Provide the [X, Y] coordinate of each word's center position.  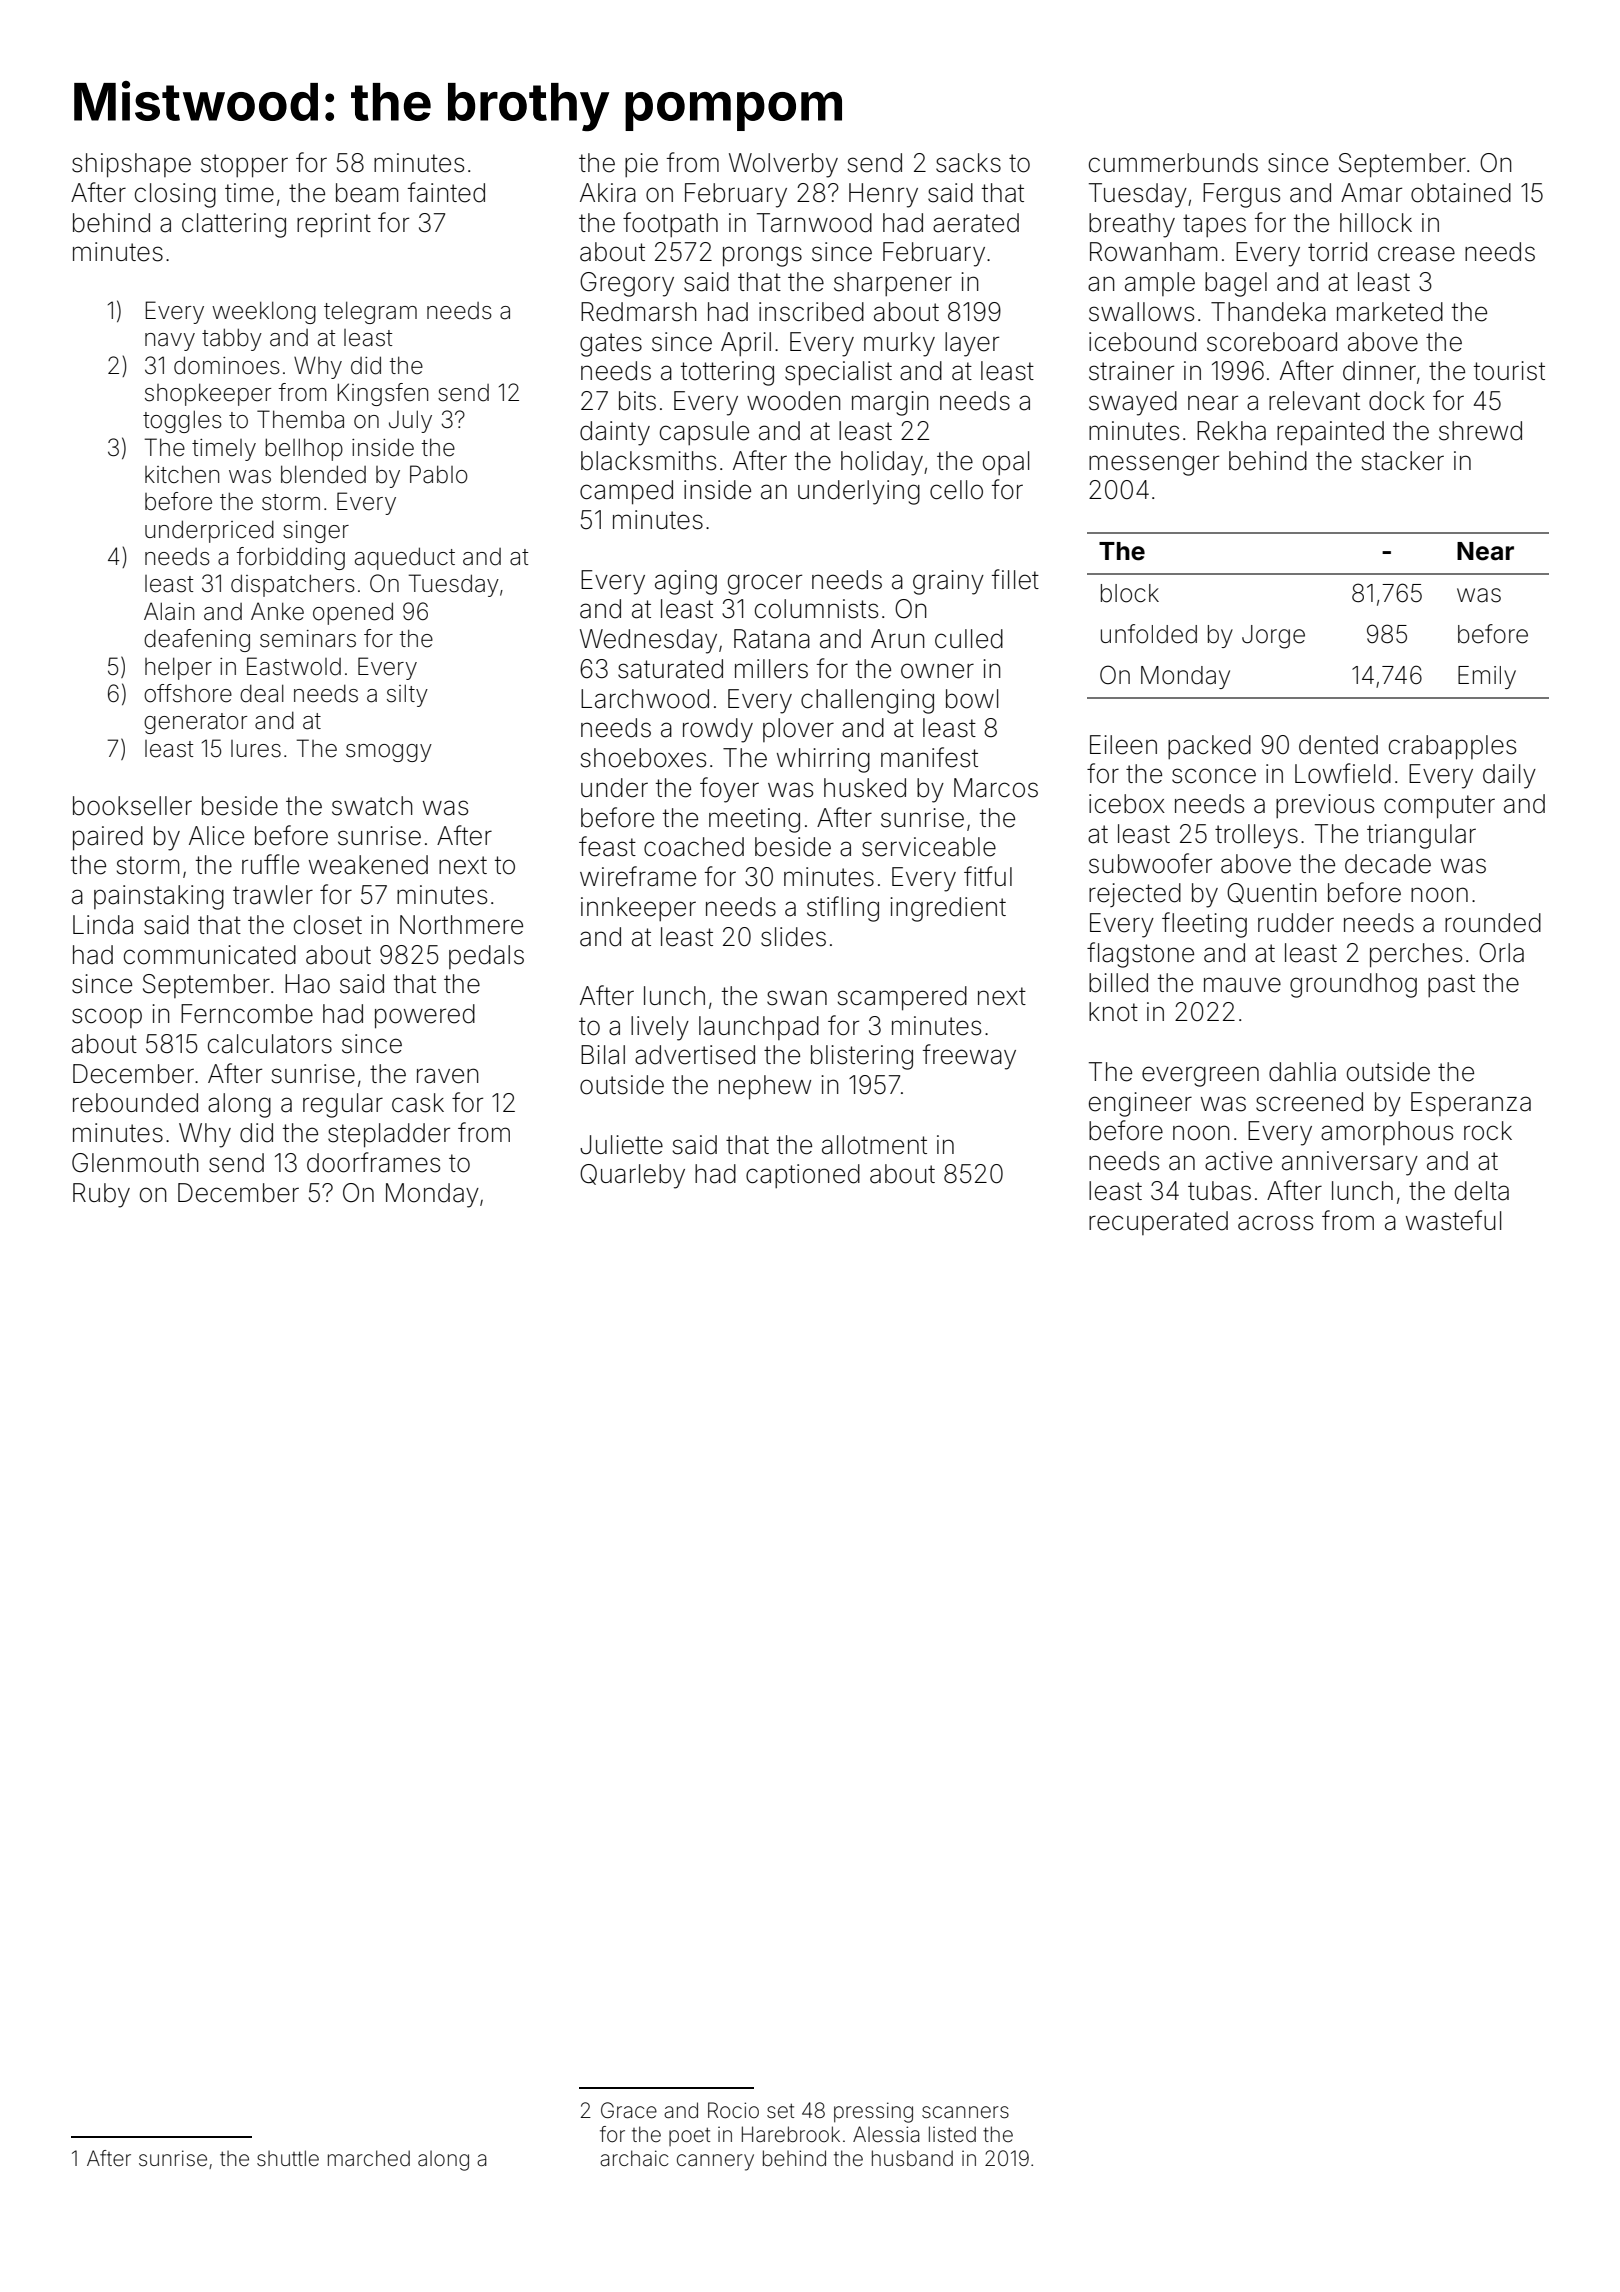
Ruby [101, 1195]
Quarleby [632, 1176]
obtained [1461, 193]
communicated [210, 955]
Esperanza [1471, 1104]
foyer [729, 790]
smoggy [389, 753]
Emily [1487, 677]
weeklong [264, 312]
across [1275, 1223]
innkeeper [638, 909]
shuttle [288, 2158]
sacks [968, 163]
